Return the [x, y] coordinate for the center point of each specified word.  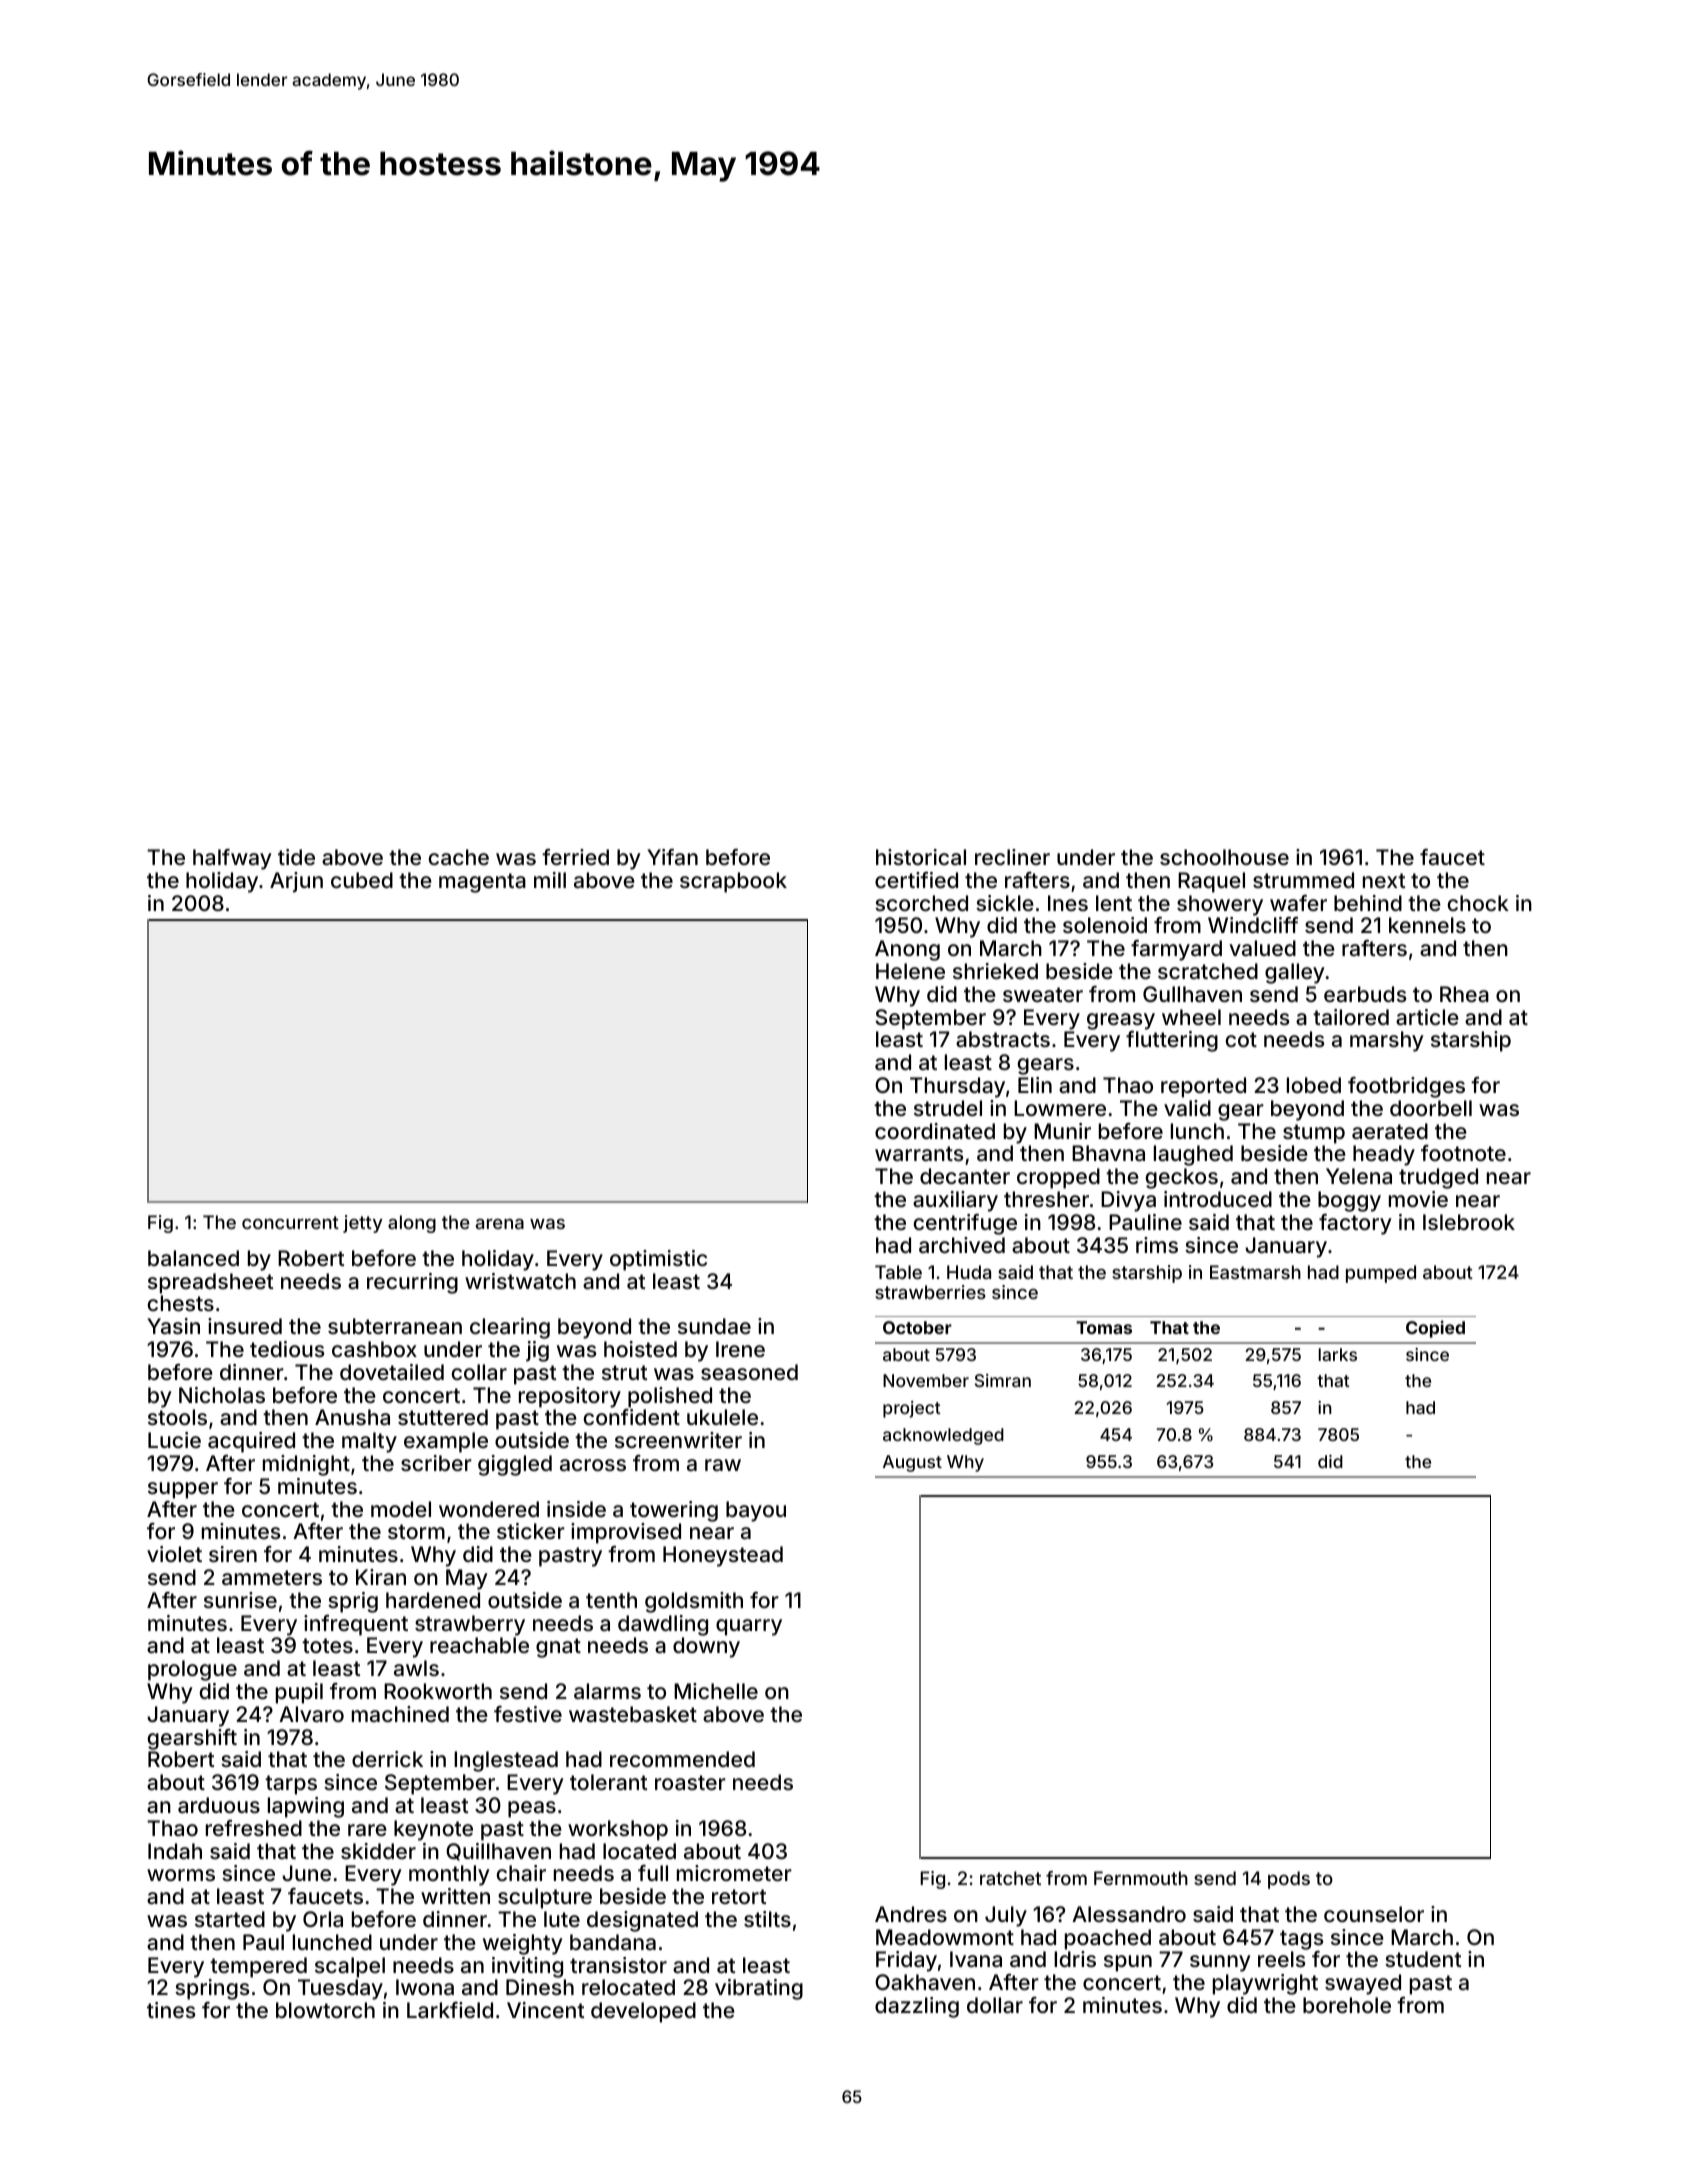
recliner [1012, 857]
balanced [193, 1258]
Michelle [716, 1691]
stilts [767, 1919]
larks [1338, 1354]
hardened [433, 1600]
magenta [482, 883]
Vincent [545, 2010]
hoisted [640, 1349]
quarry [749, 1627]
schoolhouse [1224, 857]
